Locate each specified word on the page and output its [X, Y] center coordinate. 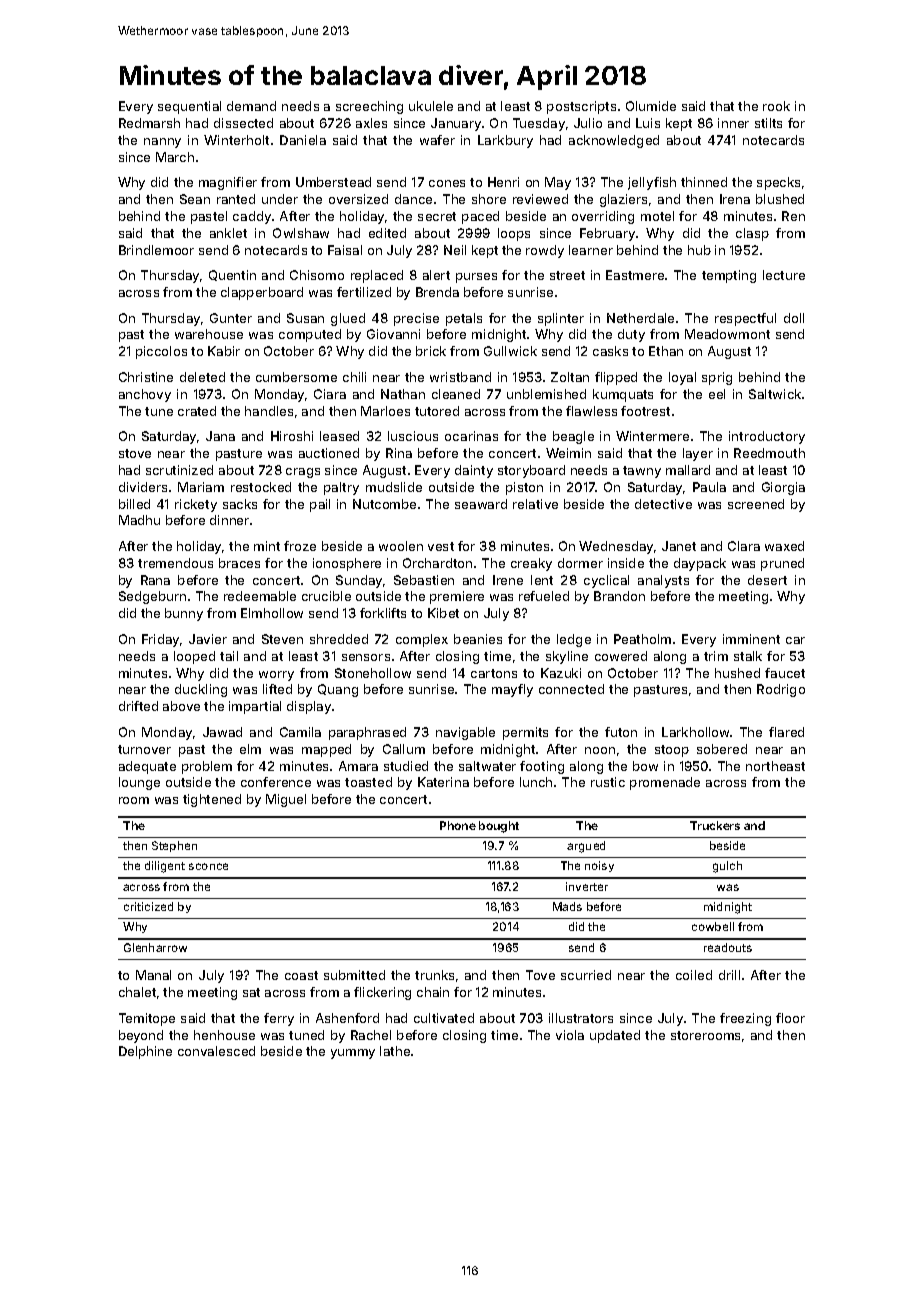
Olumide [651, 106]
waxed [784, 546]
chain [433, 992]
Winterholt [236, 140]
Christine [146, 377]
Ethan [666, 351]
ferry [279, 1019]
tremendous [175, 563]
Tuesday [539, 124]
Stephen [174, 846]
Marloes [385, 411]
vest [441, 546]
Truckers [715, 825]
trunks [434, 975]
